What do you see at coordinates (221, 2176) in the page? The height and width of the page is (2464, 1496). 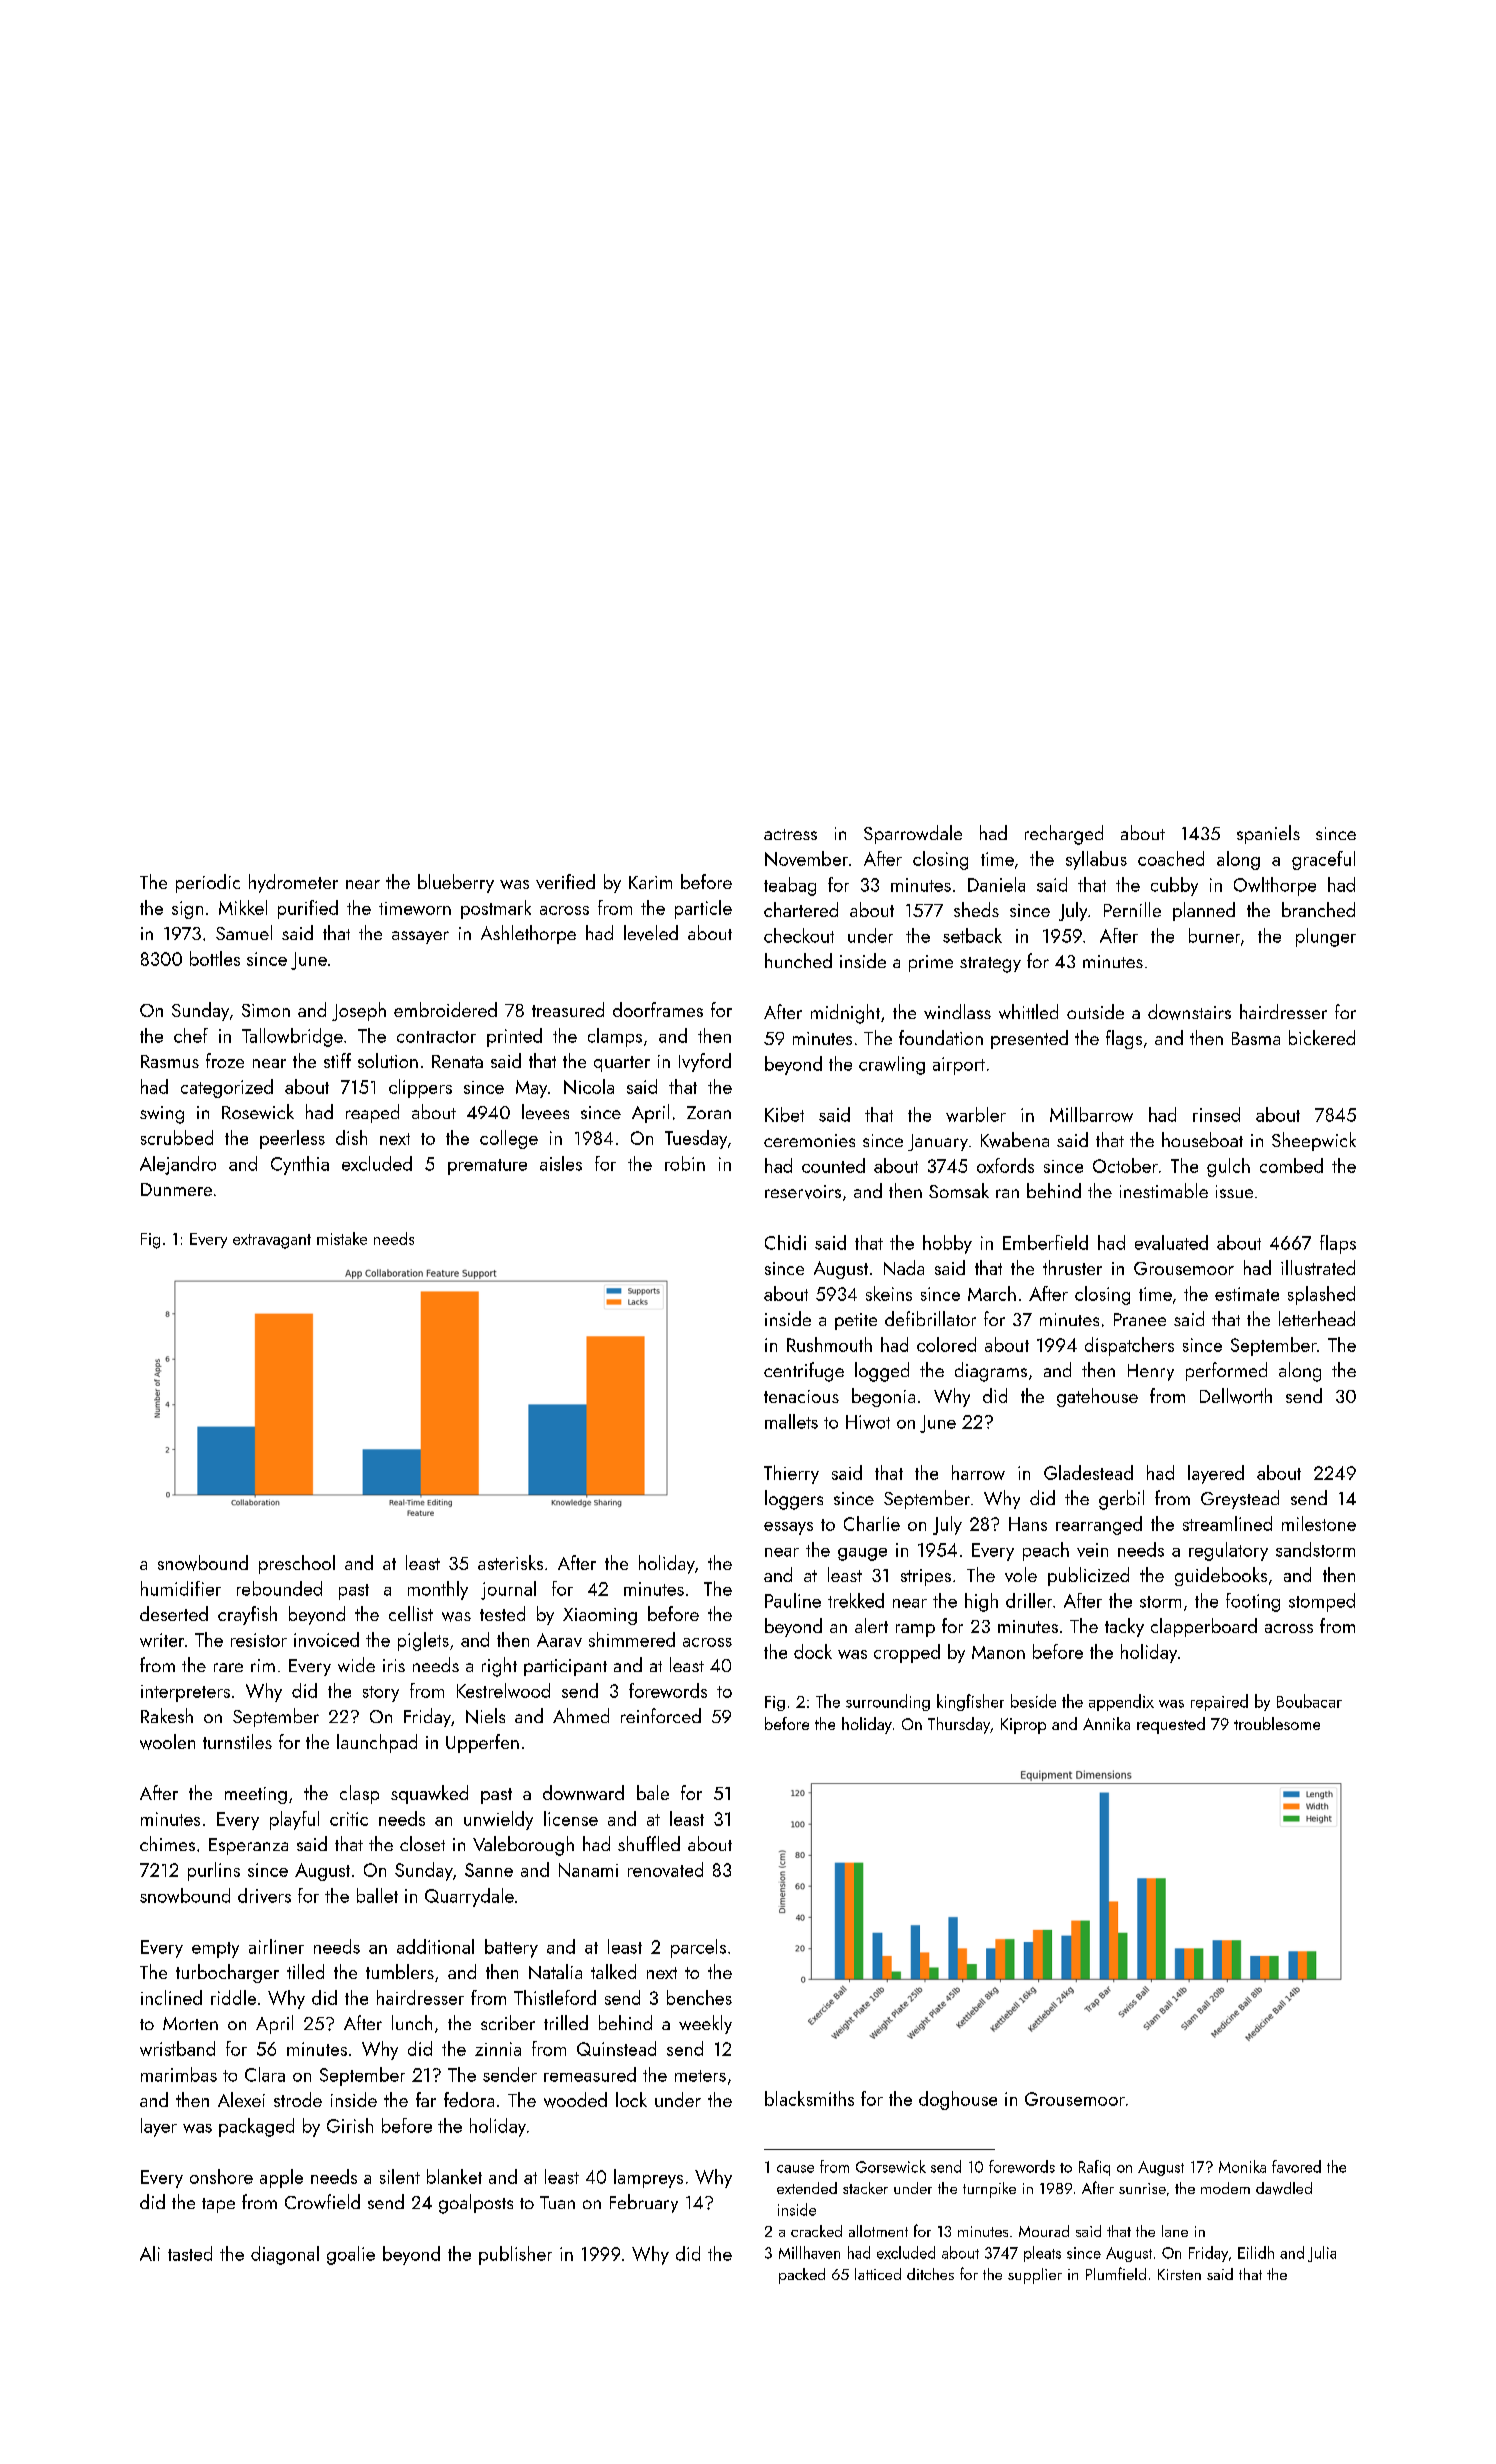 I see `onshore` at bounding box center [221, 2176].
